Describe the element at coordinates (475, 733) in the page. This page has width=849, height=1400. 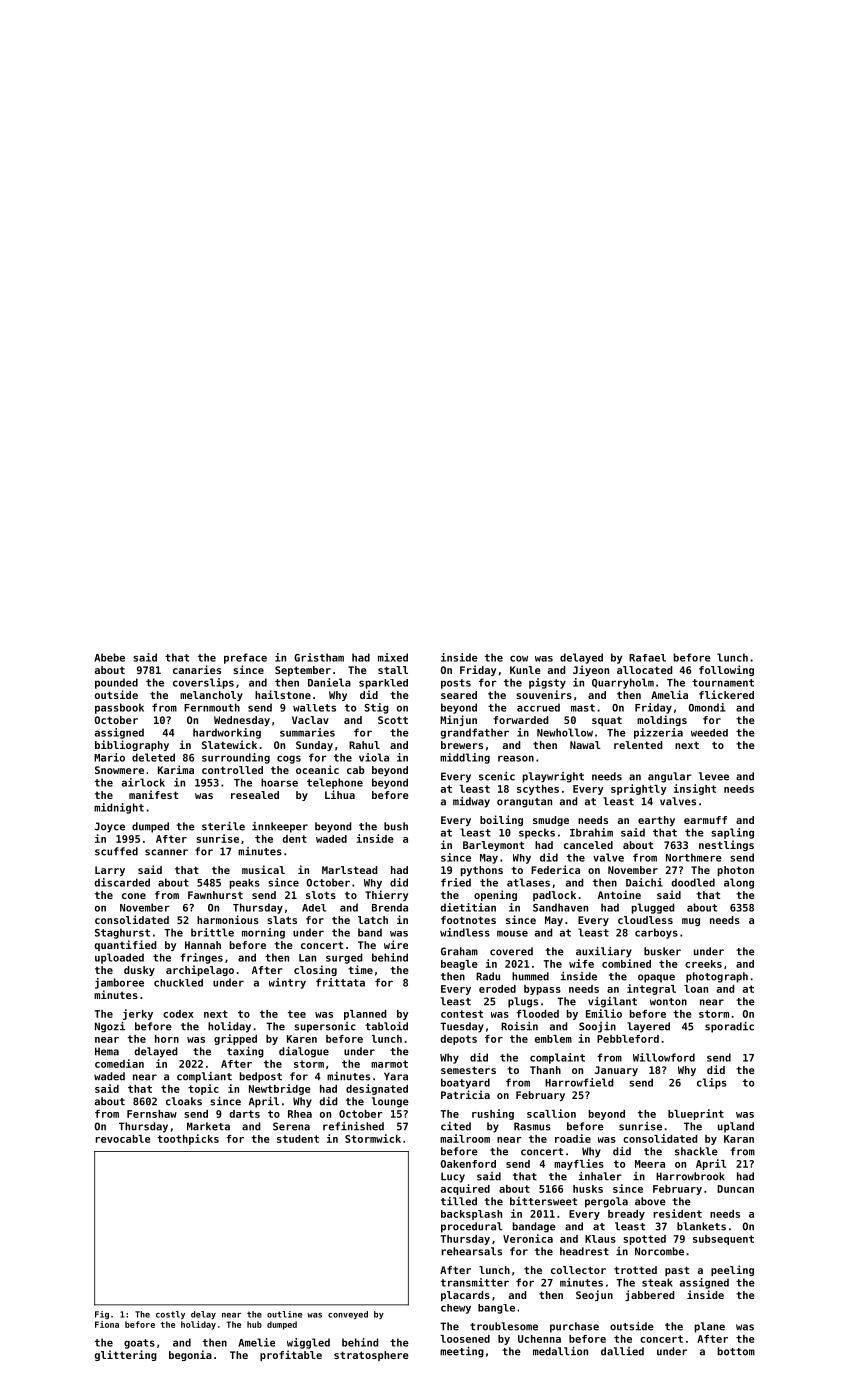
I see `grandfather` at that location.
